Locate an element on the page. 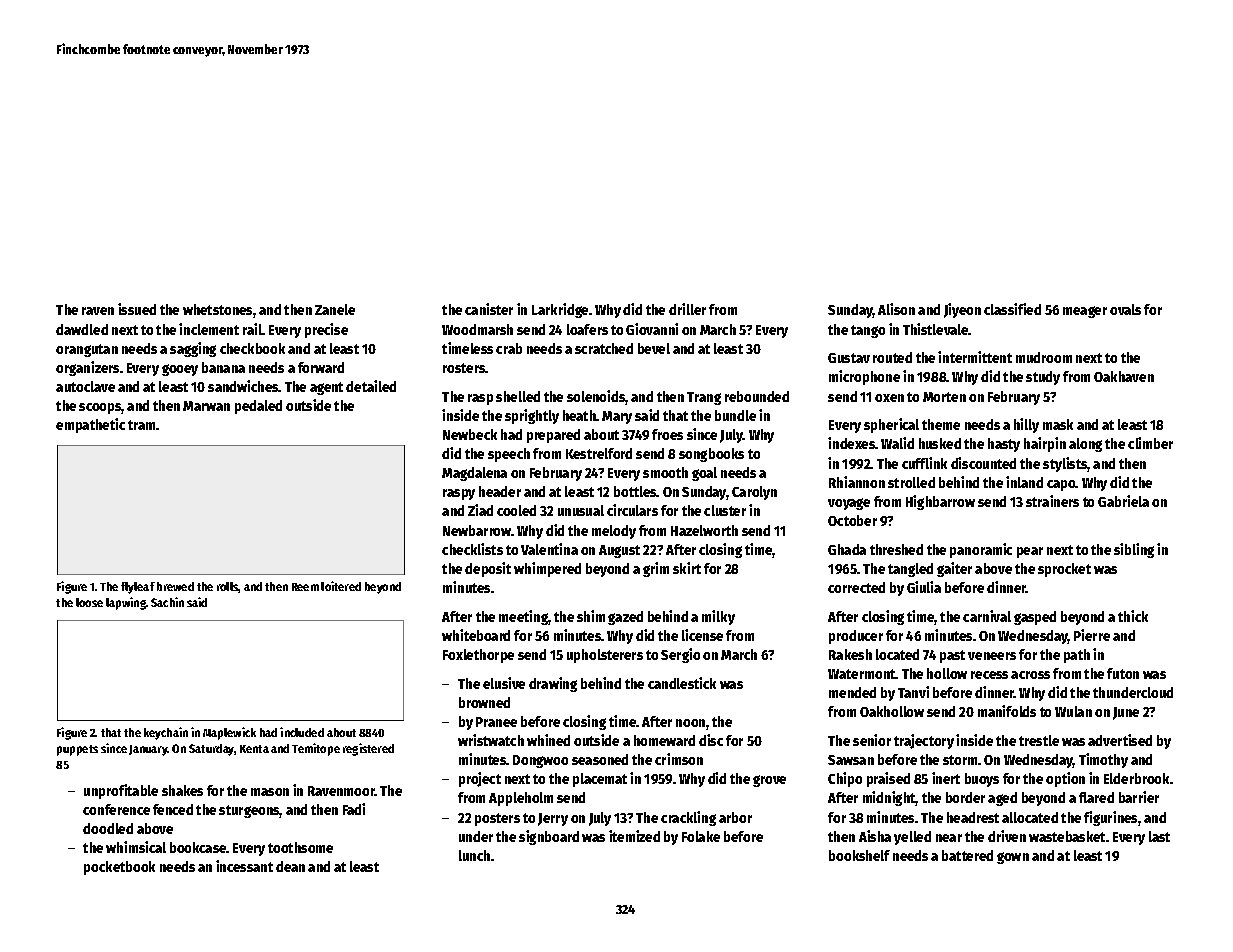 The image size is (1233, 952). classified is located at coordinates (1012, 309).
